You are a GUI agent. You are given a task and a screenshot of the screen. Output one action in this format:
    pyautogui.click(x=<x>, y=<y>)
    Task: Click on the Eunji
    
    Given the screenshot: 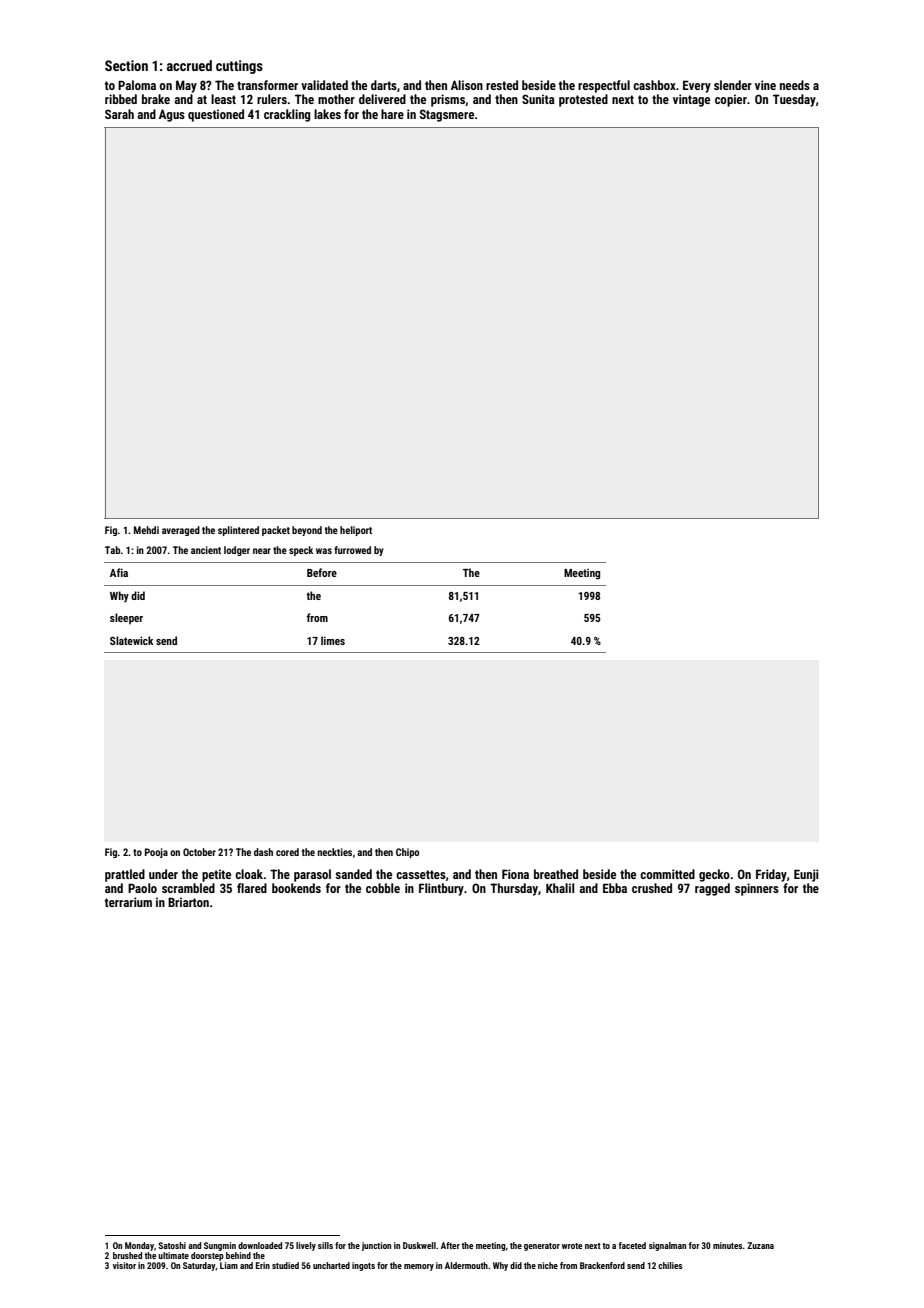 What is the action you would take?
    pyautogui.click(x=806, y=875)
